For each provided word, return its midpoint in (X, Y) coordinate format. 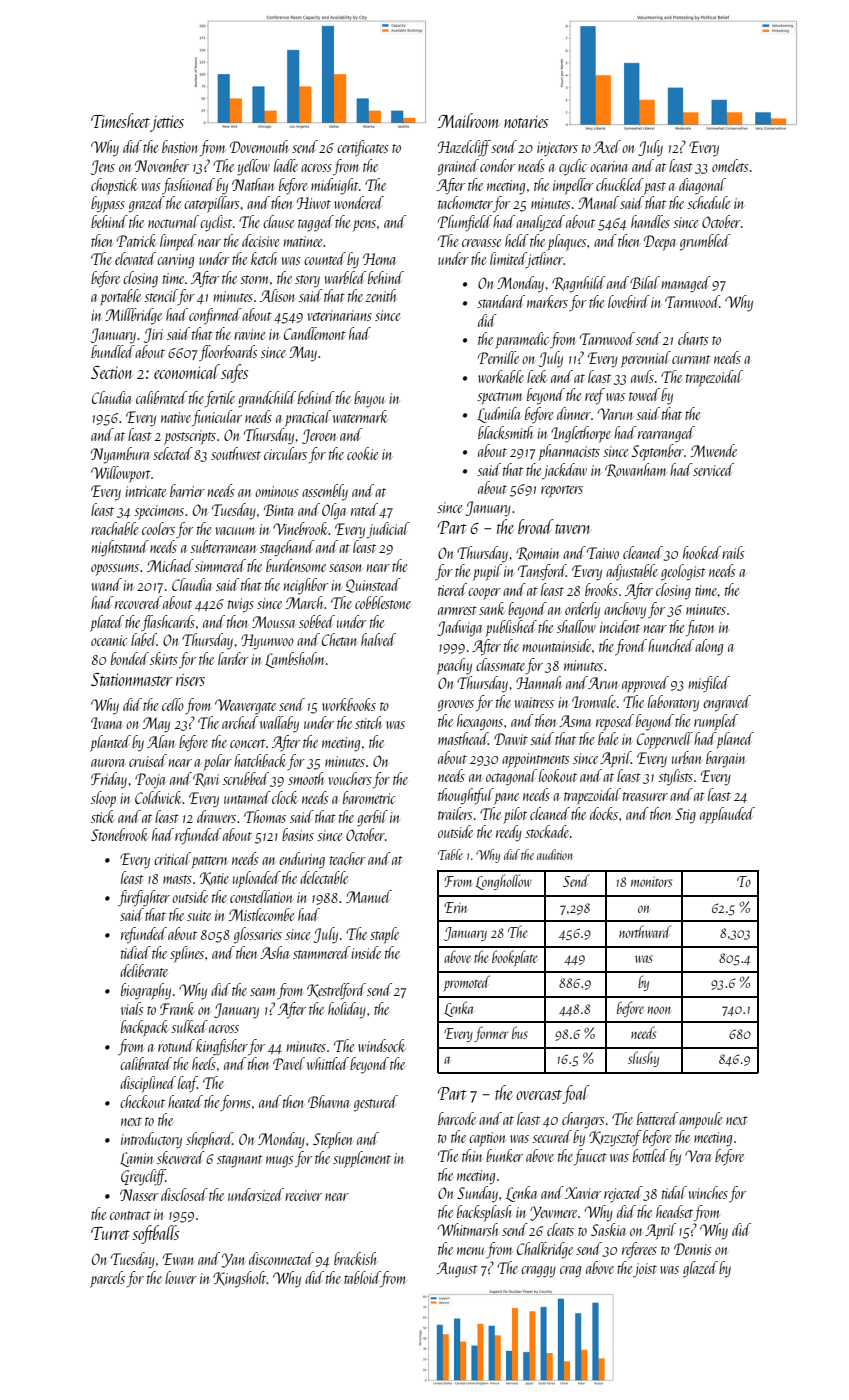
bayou (369, 399)
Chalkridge (545, 1250)
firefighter (144, 898)
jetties (167, 123)
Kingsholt (240, 1279)
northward (645, 931)
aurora (107, 763)
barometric (369, 797)
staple (384, 935)
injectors (557, 149)
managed (686, 284)
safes (234, 373)
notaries (526, 122)
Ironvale (594, 701)
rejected (623, 1194)
